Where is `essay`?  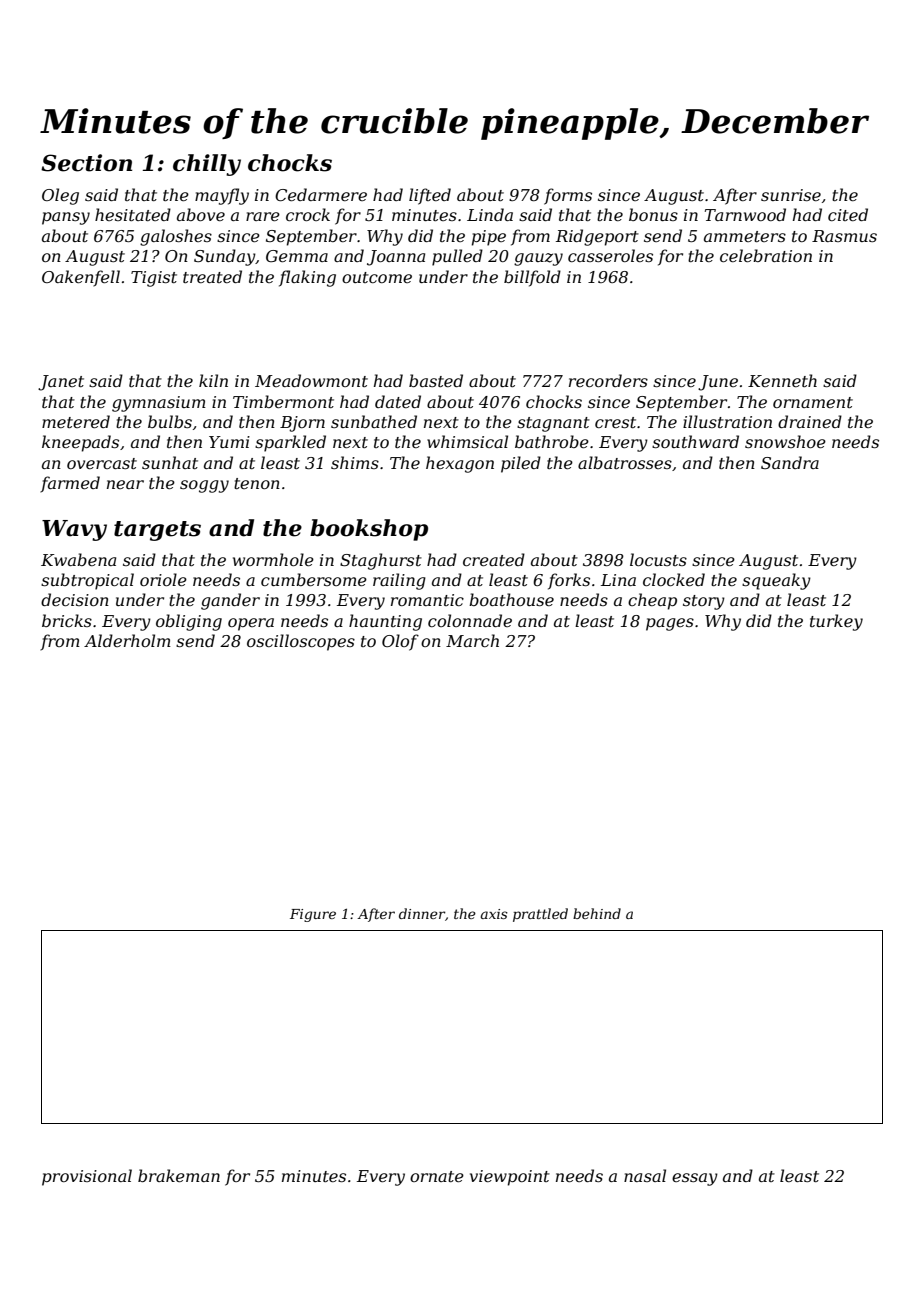 essay is located at coordinates (695, 1179).
